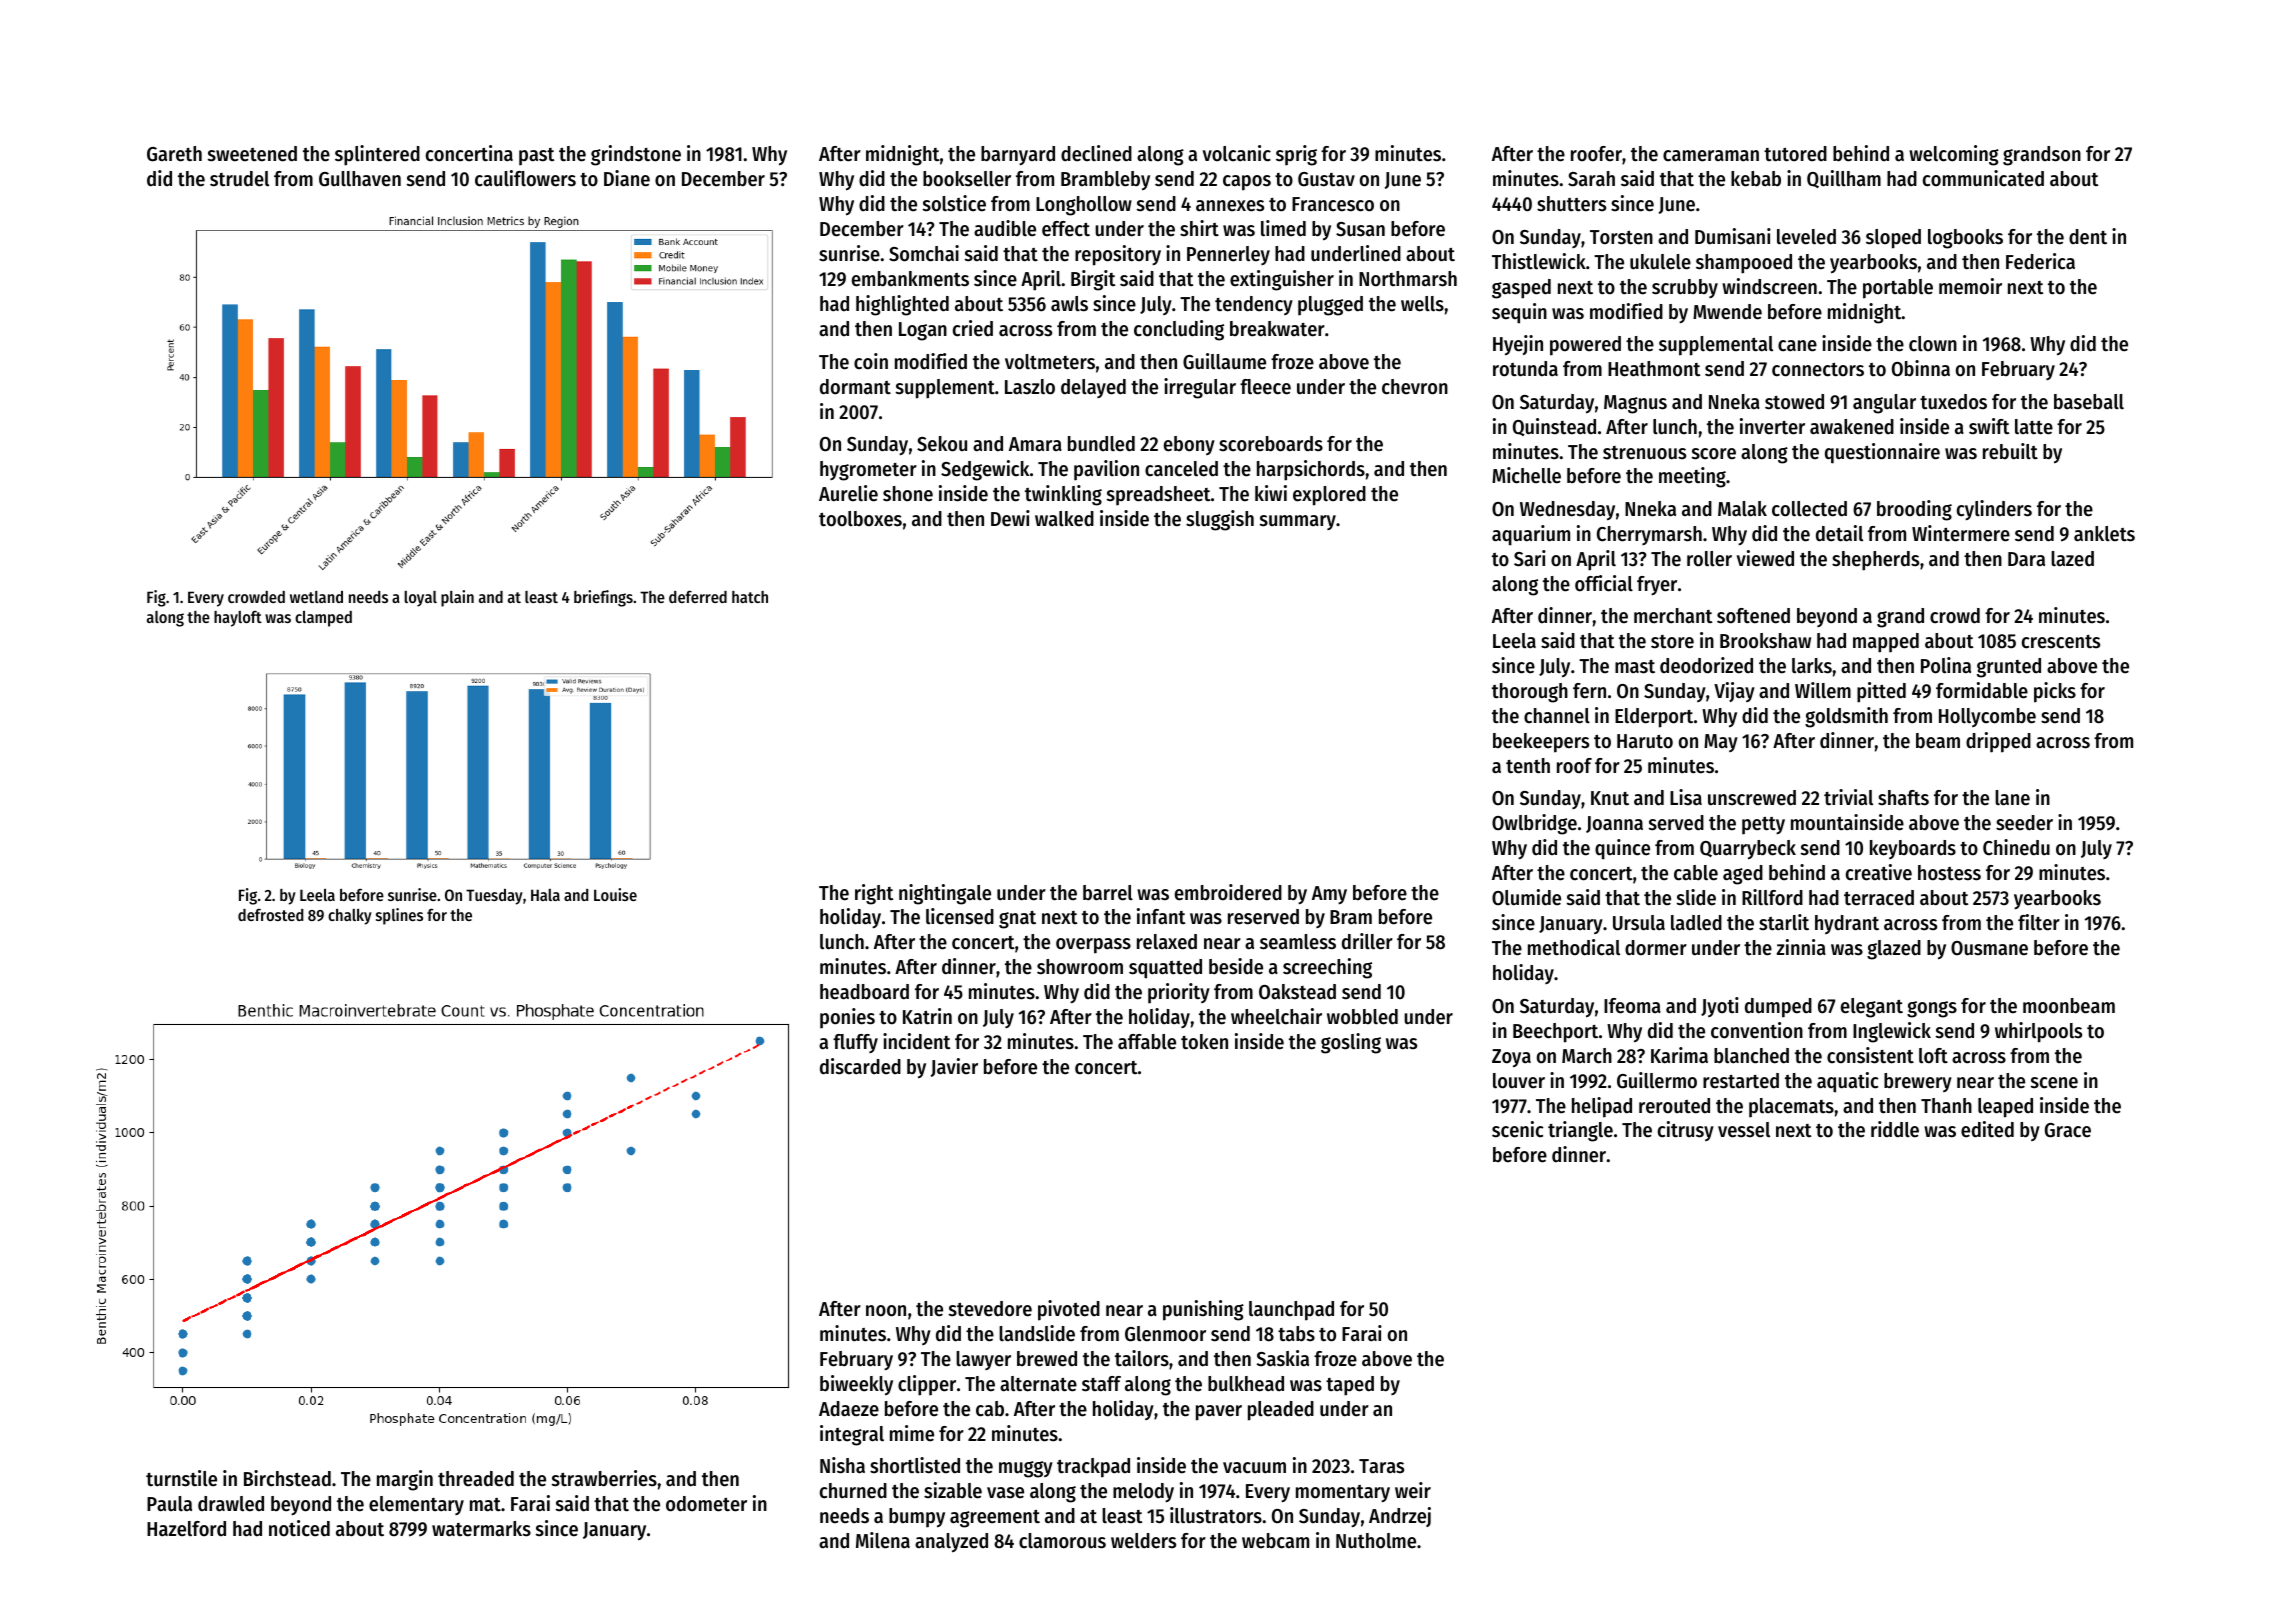 Image resolution: width=2282 pixels, height=1614 pixels. Describe the element at coordinates (174, 154) in the page. I see `Gareth` at that location.
